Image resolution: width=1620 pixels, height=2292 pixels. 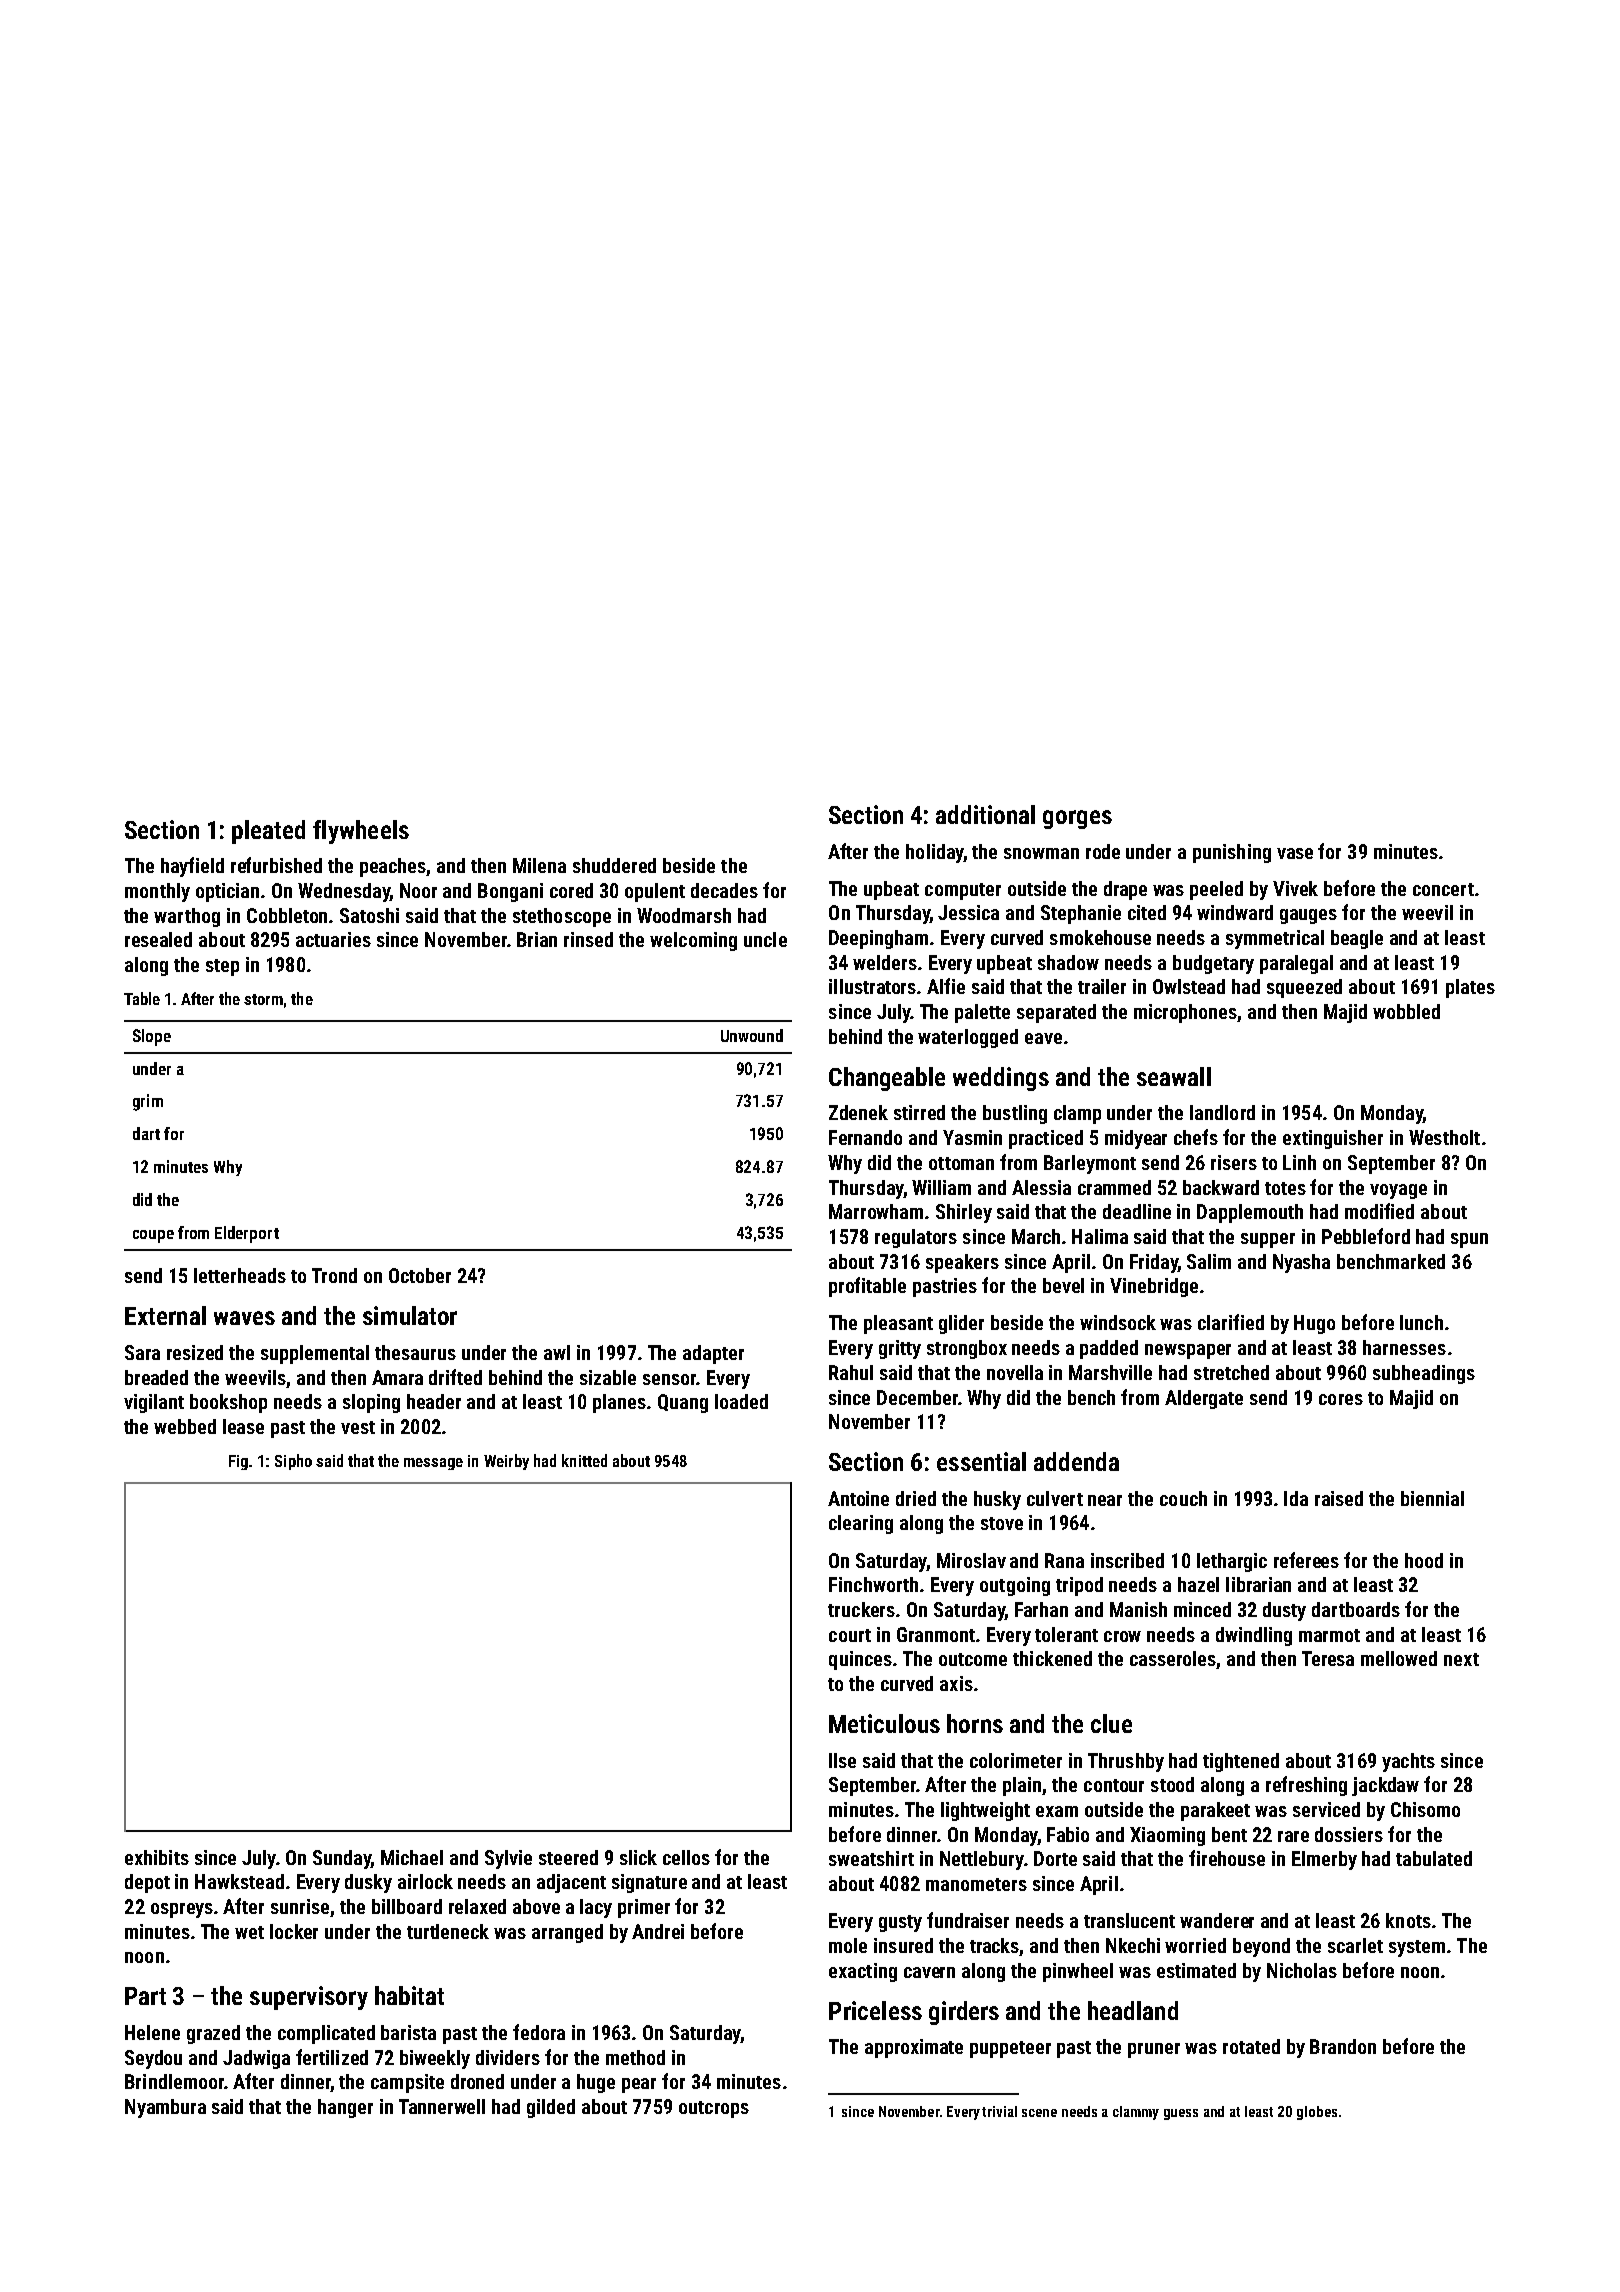 I want to click on vase, so click(x=1295, y=853).
